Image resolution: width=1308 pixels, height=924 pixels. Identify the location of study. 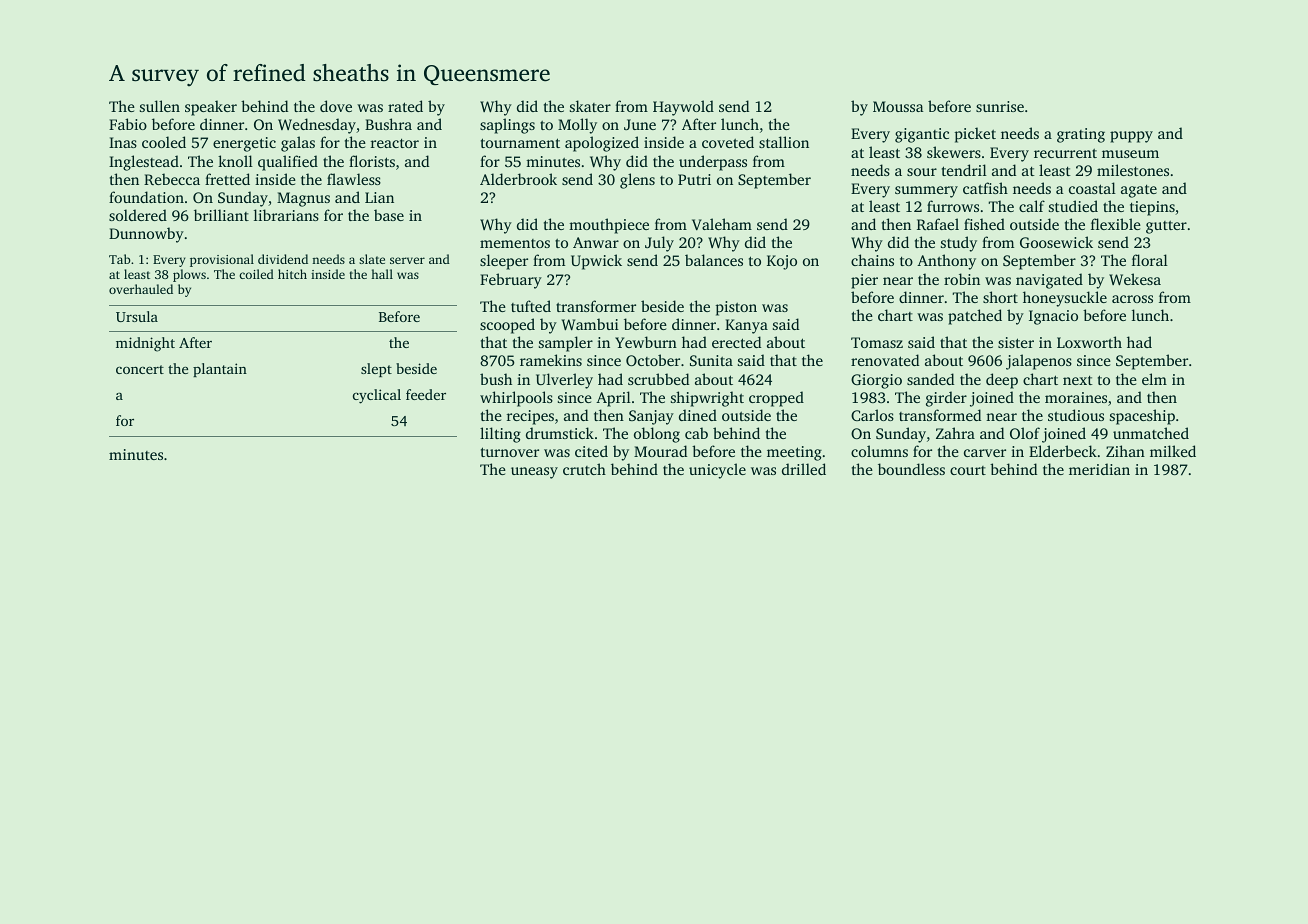
(959, 244).
